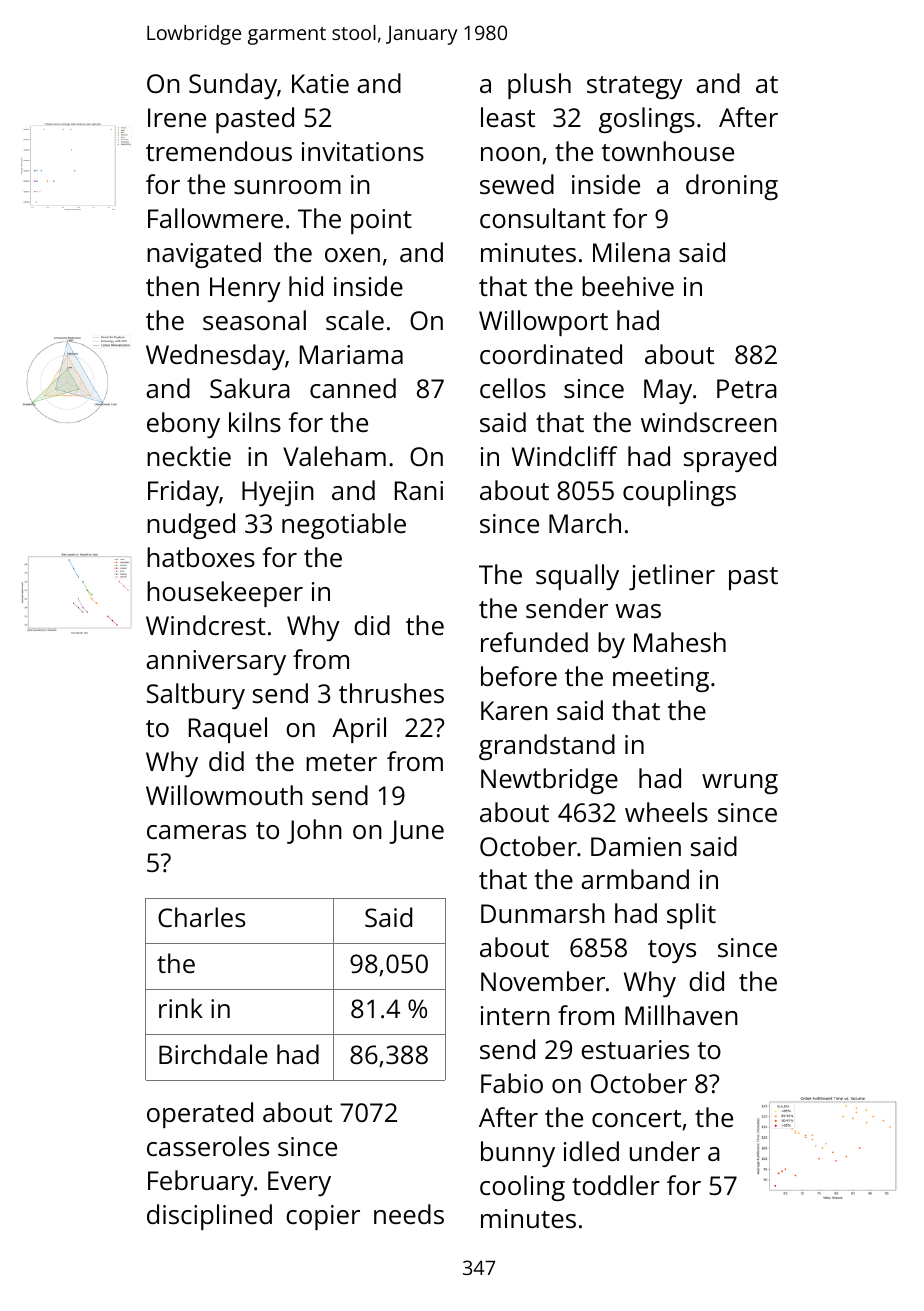  Describe the element at coordinates (177, 117) in the document. I see `Irene` at that location.
